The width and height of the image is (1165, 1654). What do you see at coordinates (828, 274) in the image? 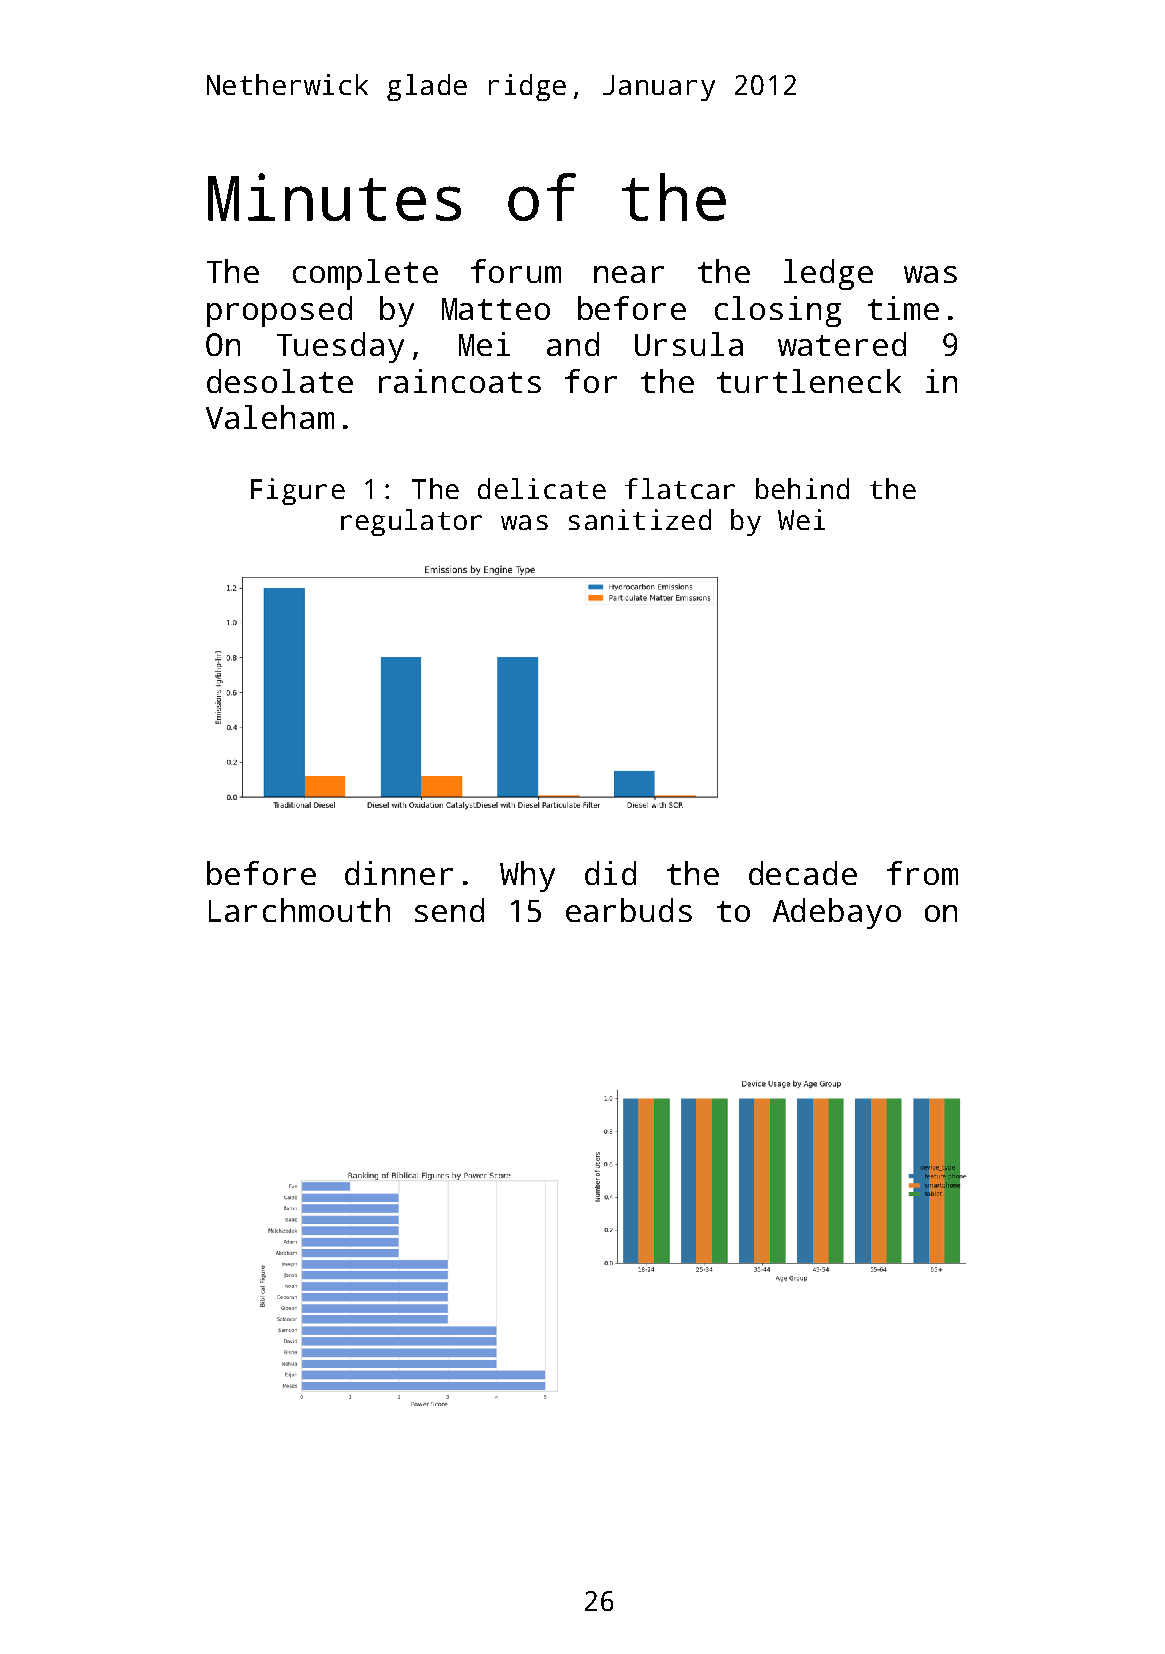
I see `ledge` at bounding box center [828, 274].
